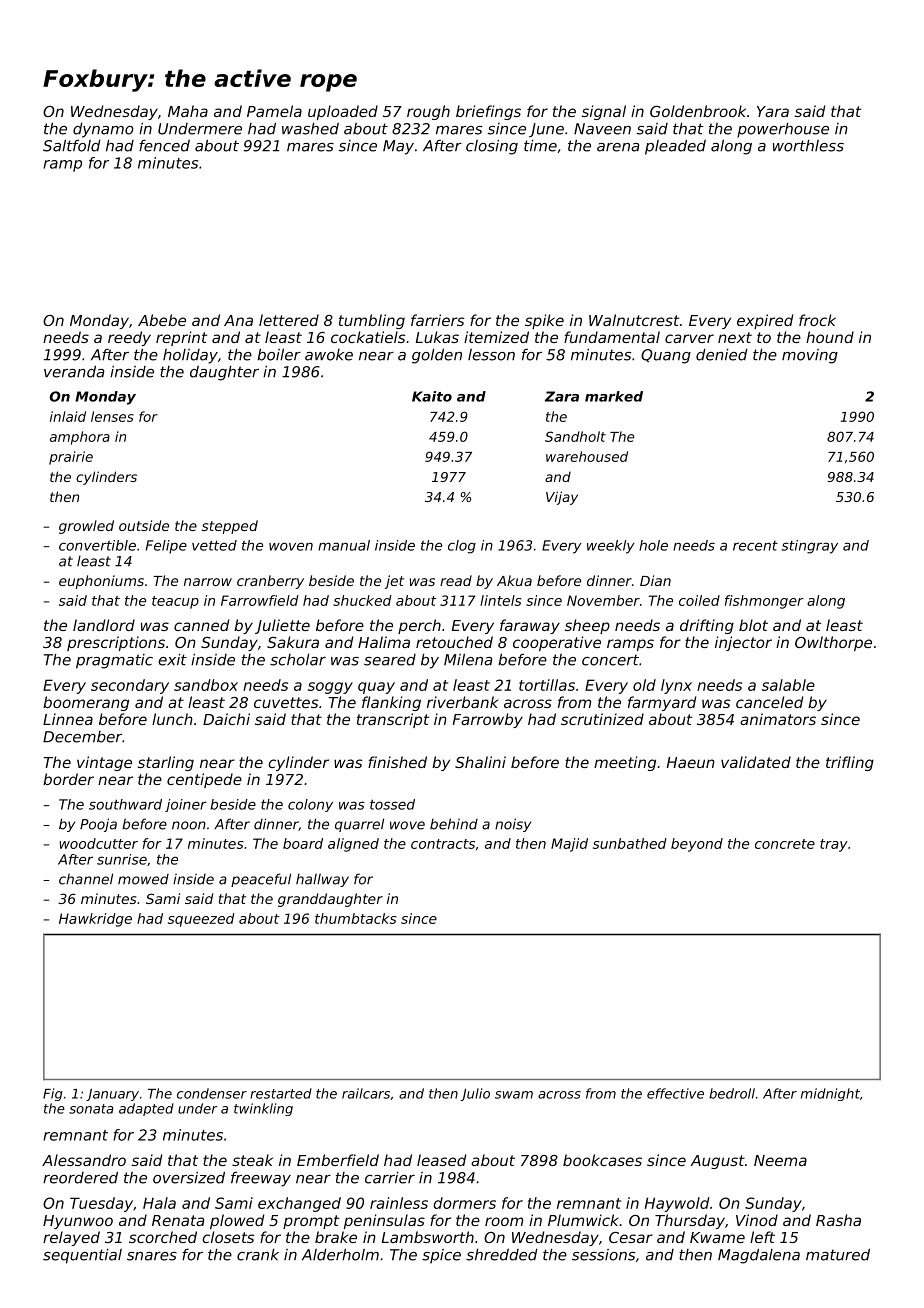  Describe the element at coordinates (238, 320) in the document. I see `Ana` at that location.
